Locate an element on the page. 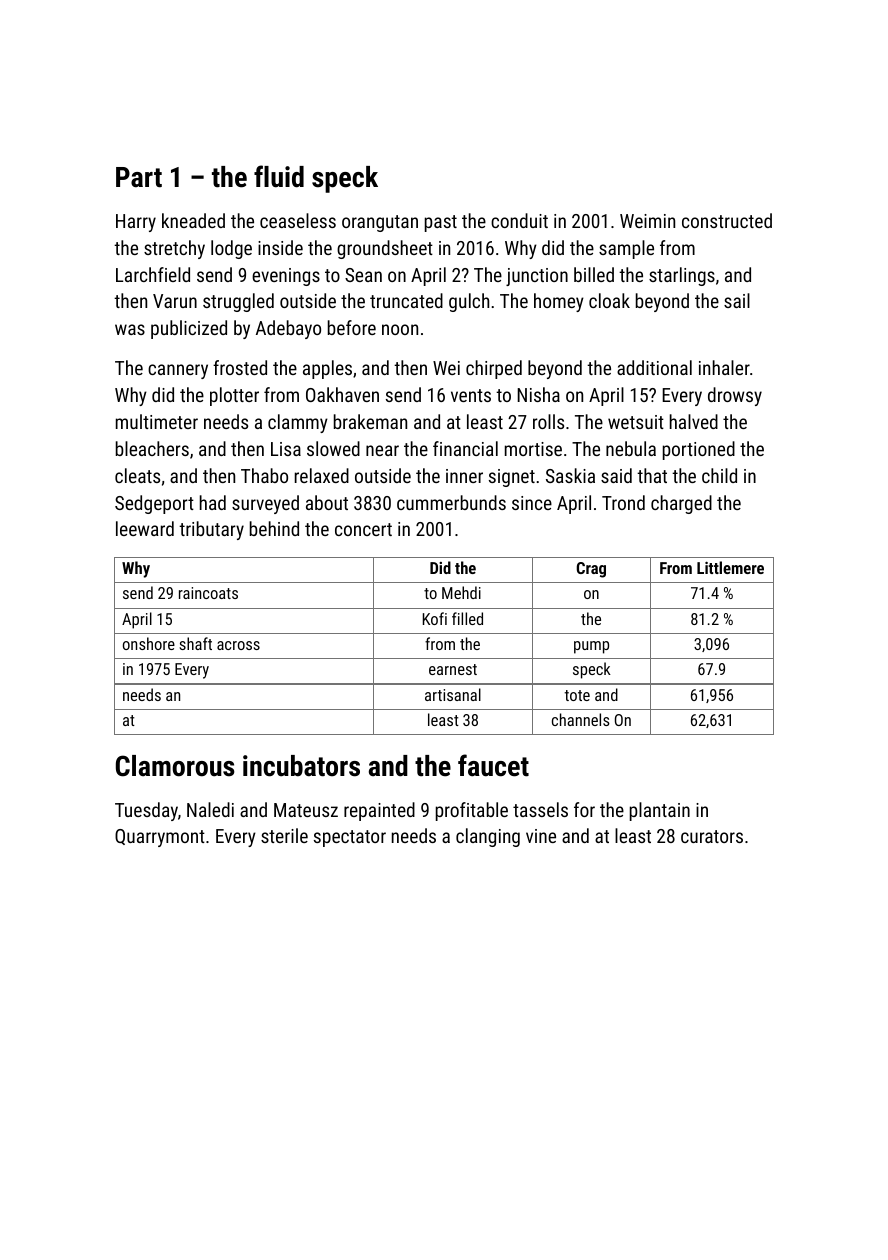  constructed is located at coordinates (727, 220).
